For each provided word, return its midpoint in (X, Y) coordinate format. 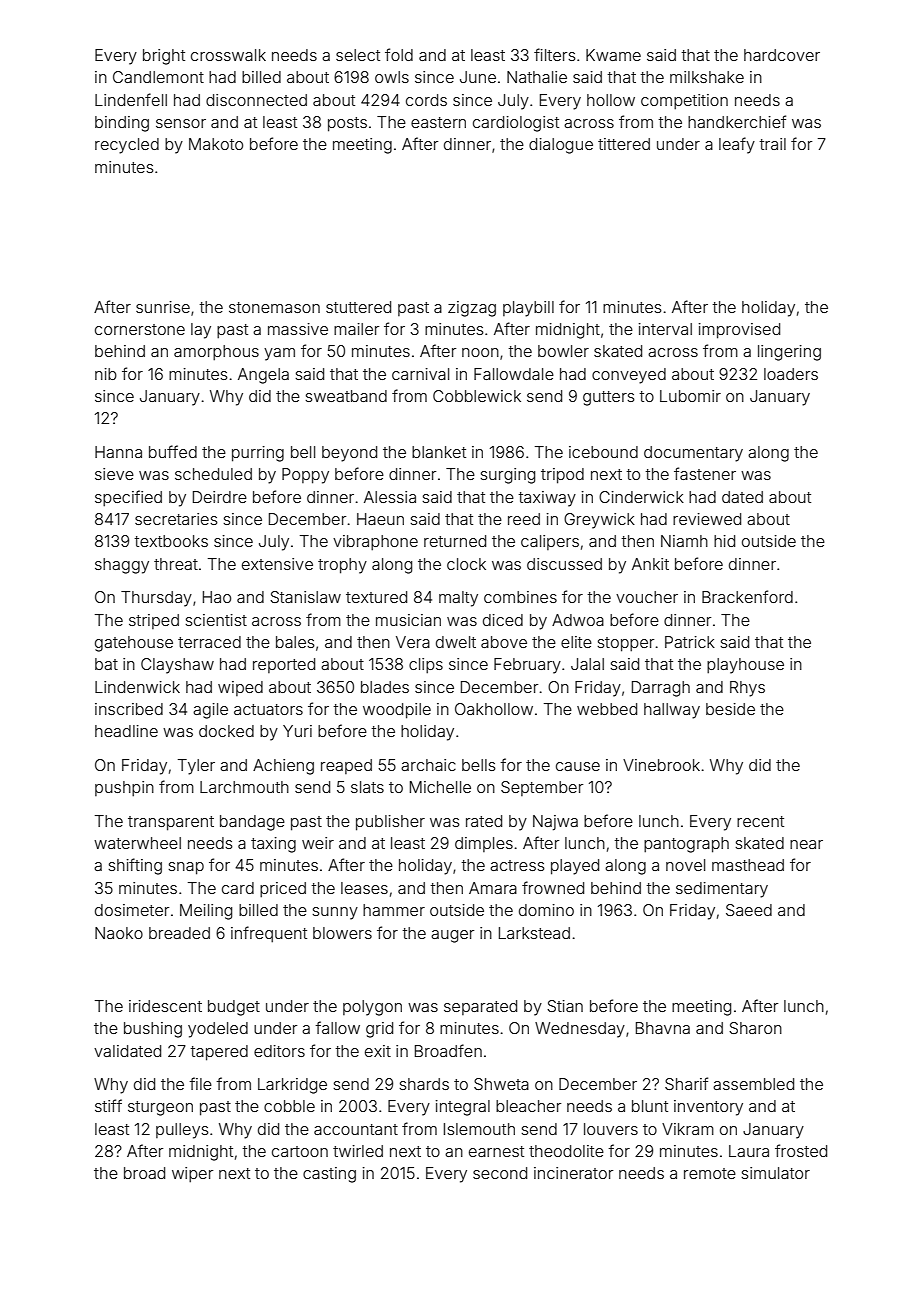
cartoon (300, 1151)
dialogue (561, 146)
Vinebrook (661, 765)
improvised (739, 331)
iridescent (165, 1006)
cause (578, 766)
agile (210, 711)
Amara (493, 888)
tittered (624, 144)
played (575, 867)
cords (426, 100)
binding (122, 124)
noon (480, 352)
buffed (173, 451)
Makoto (216, 144)
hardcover (782, 55)
